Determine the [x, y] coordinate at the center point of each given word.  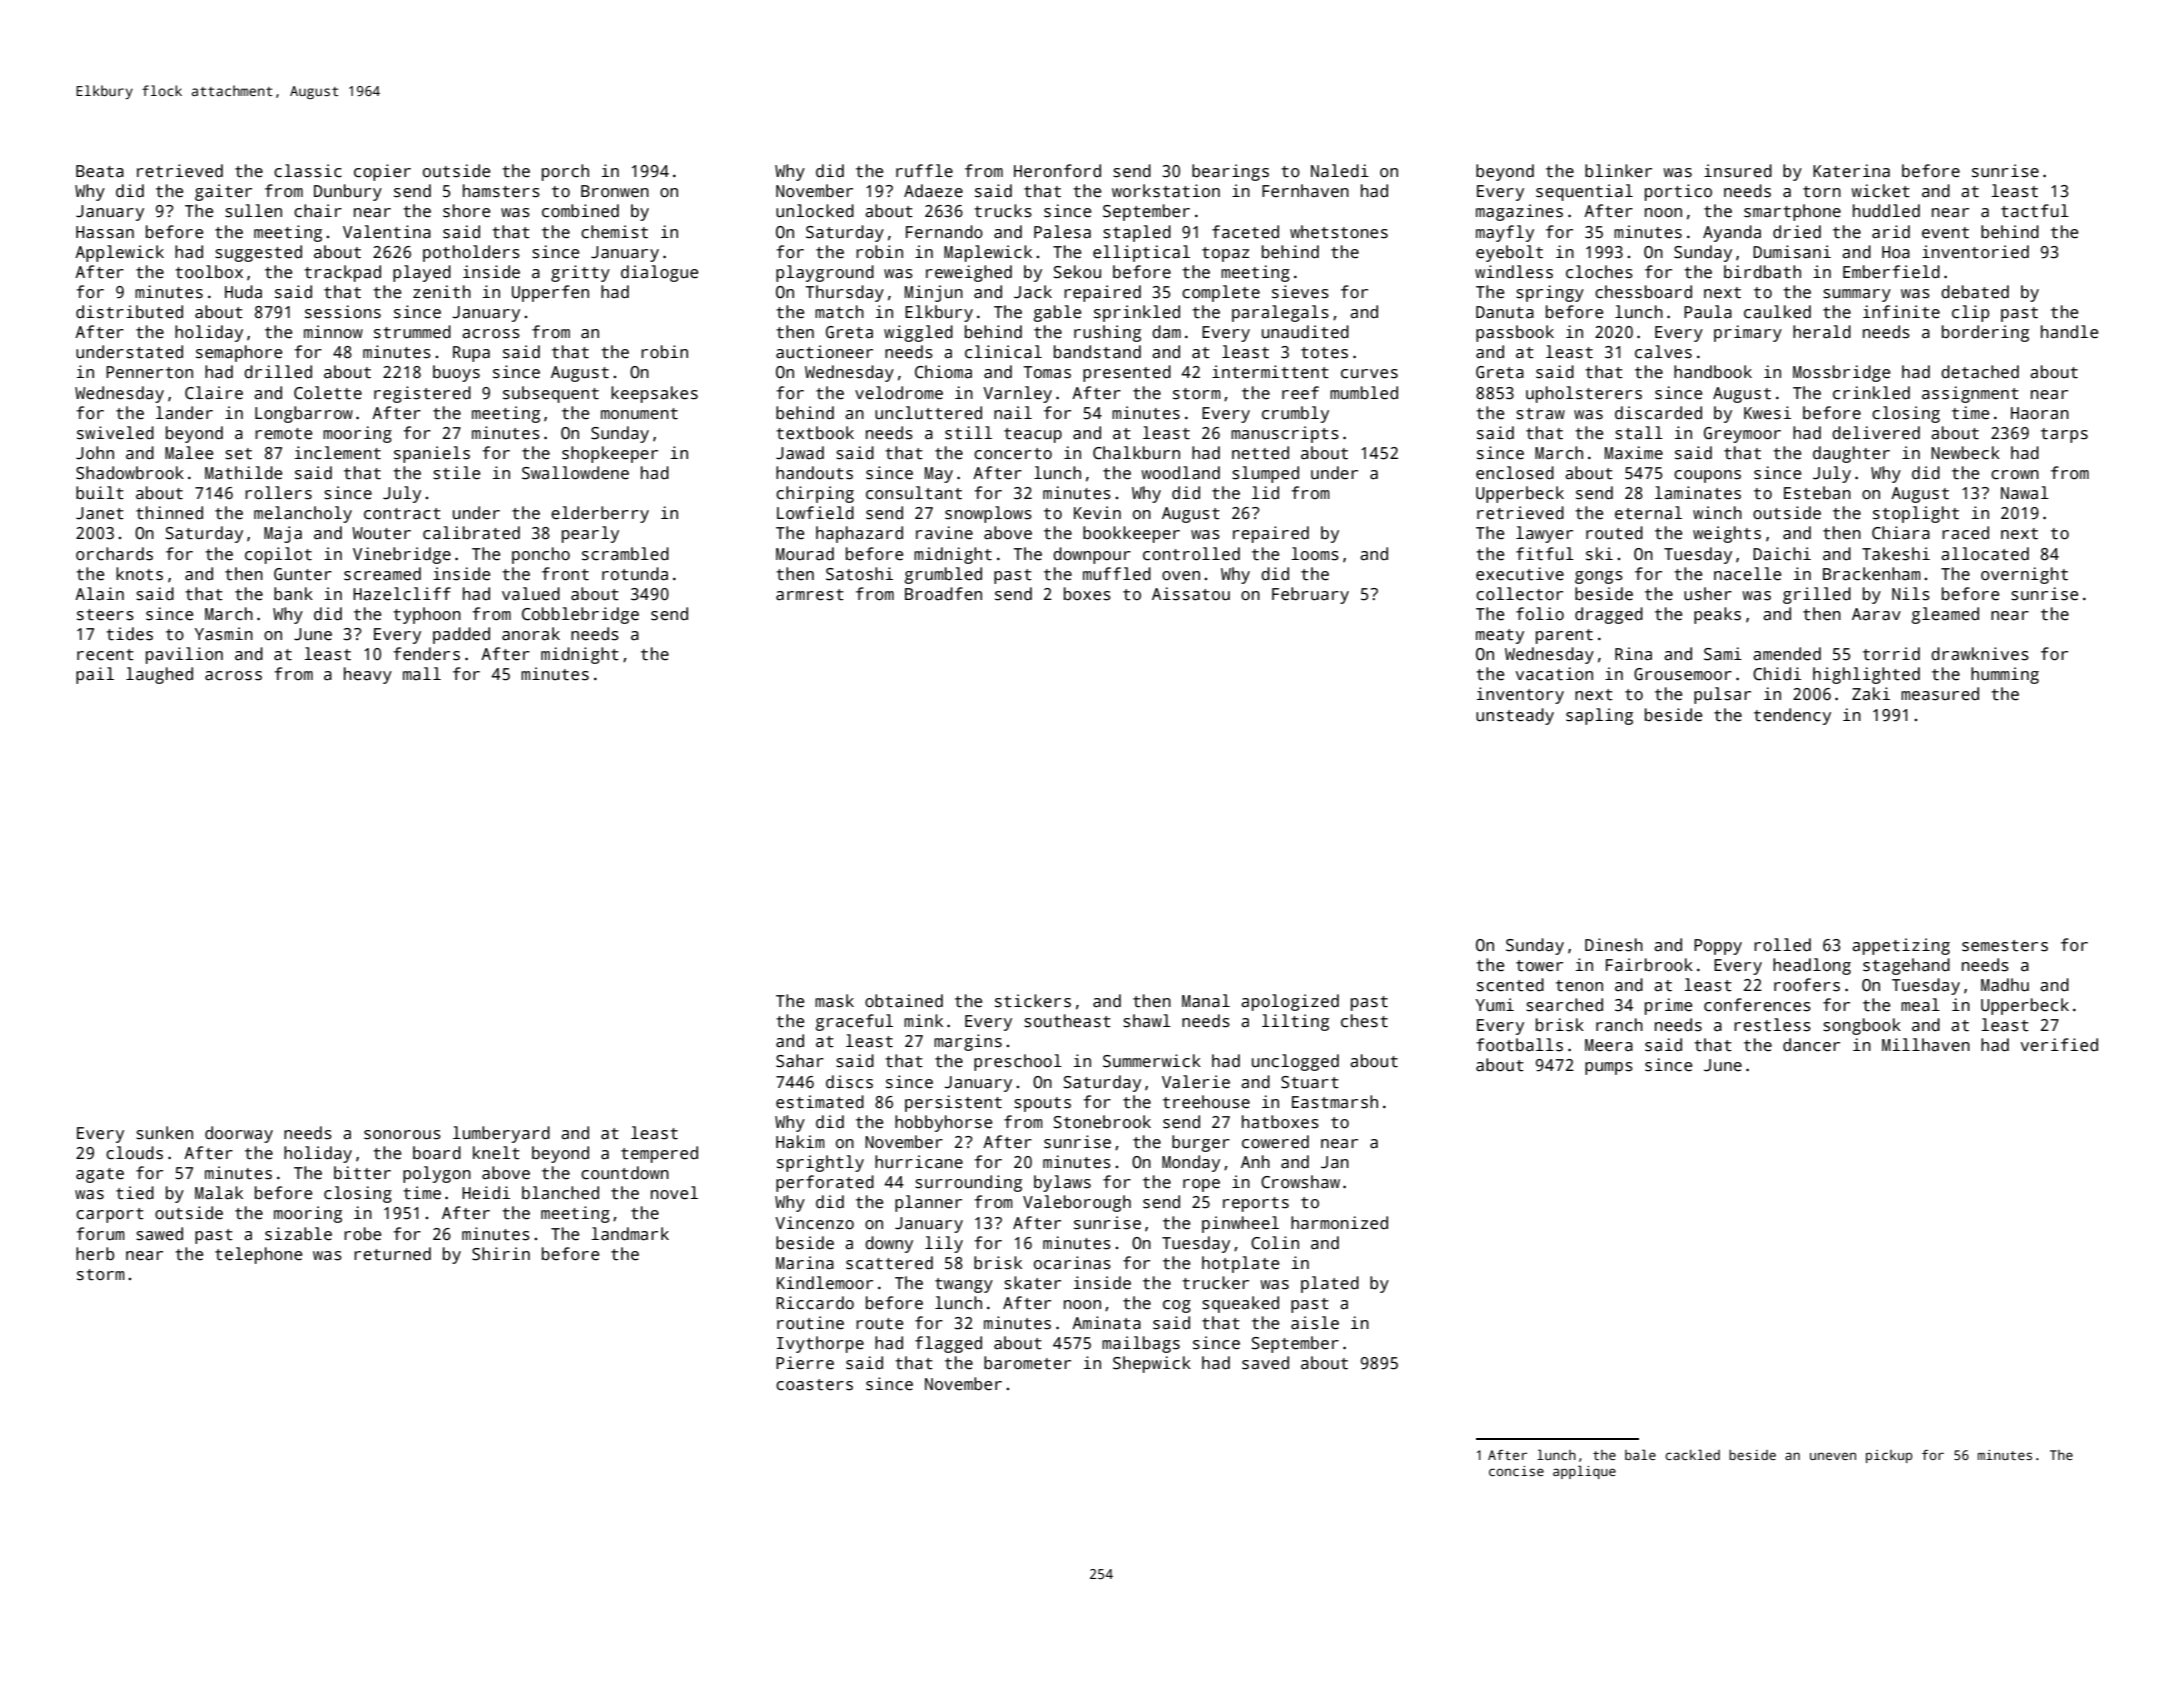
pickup [1889, 1456]
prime [1668, 1006]
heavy [368, 675]
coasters [814, 1385]
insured [1738, 171]
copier [382, 172]
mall [422, 674]
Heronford [1057, 171]
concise [1516, 1471]
